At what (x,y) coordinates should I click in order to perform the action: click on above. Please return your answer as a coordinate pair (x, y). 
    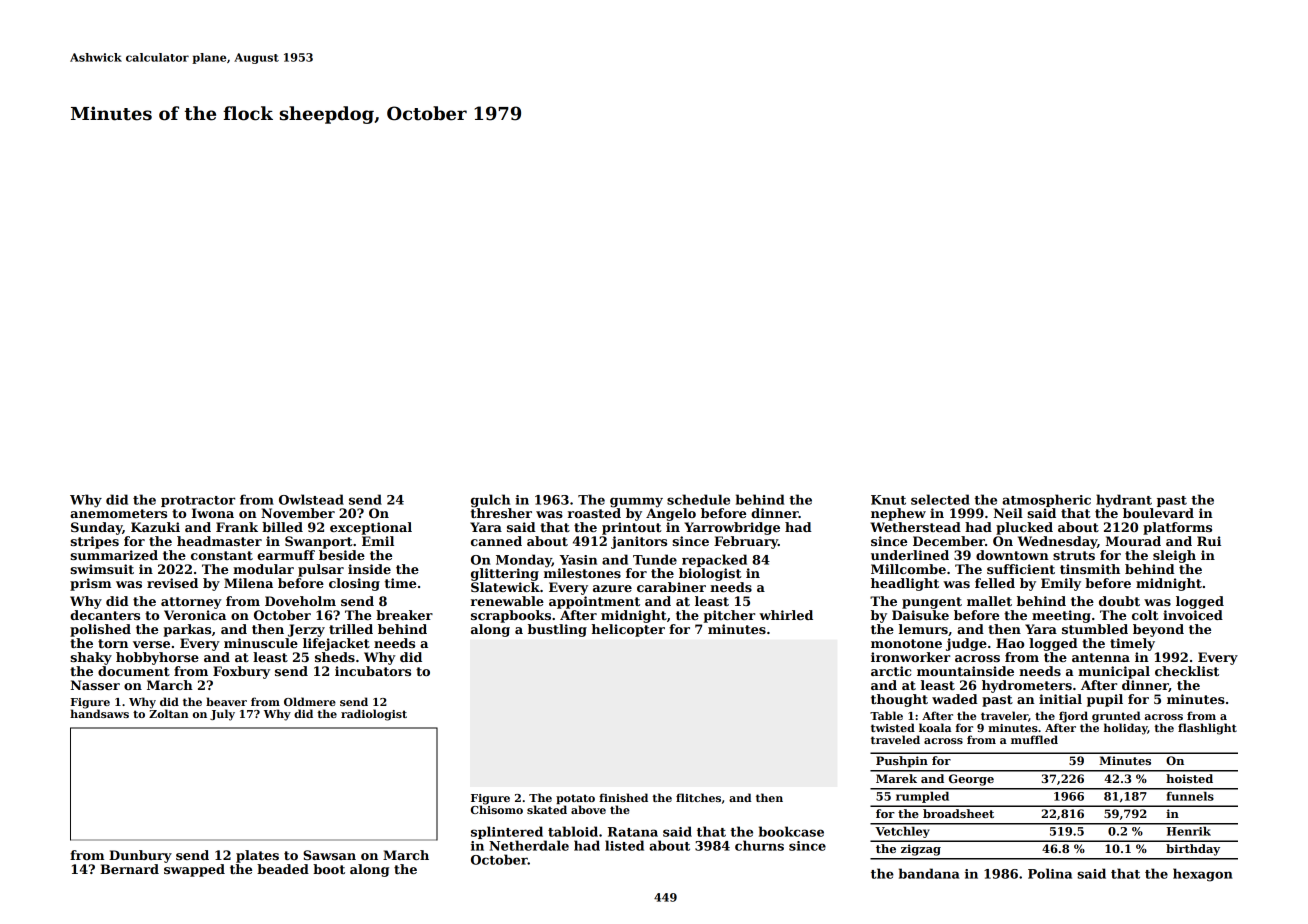
    Looking at the image, I should click on (588, 809).
